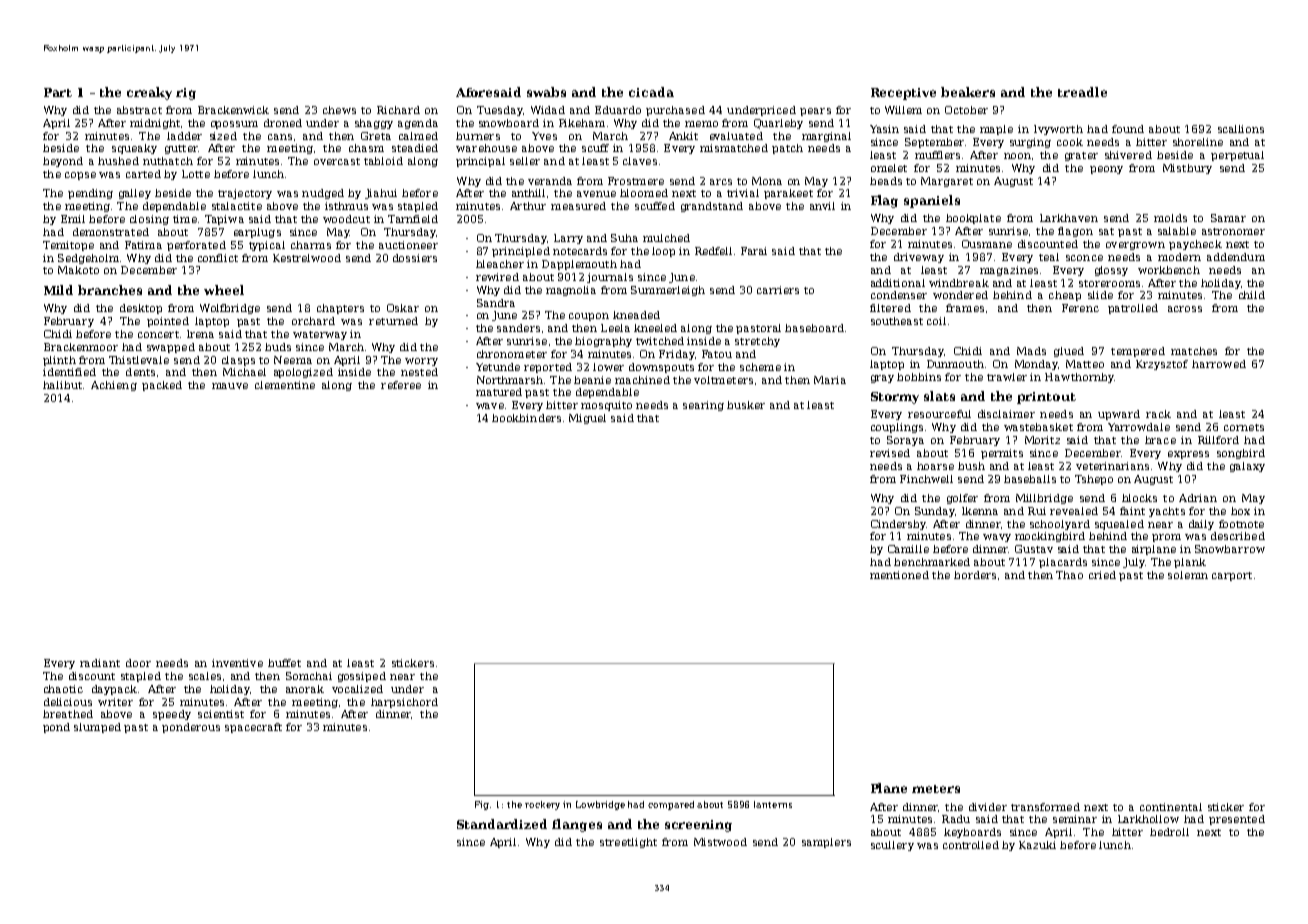  I want to click on galaxy, so click(1247, 467).
